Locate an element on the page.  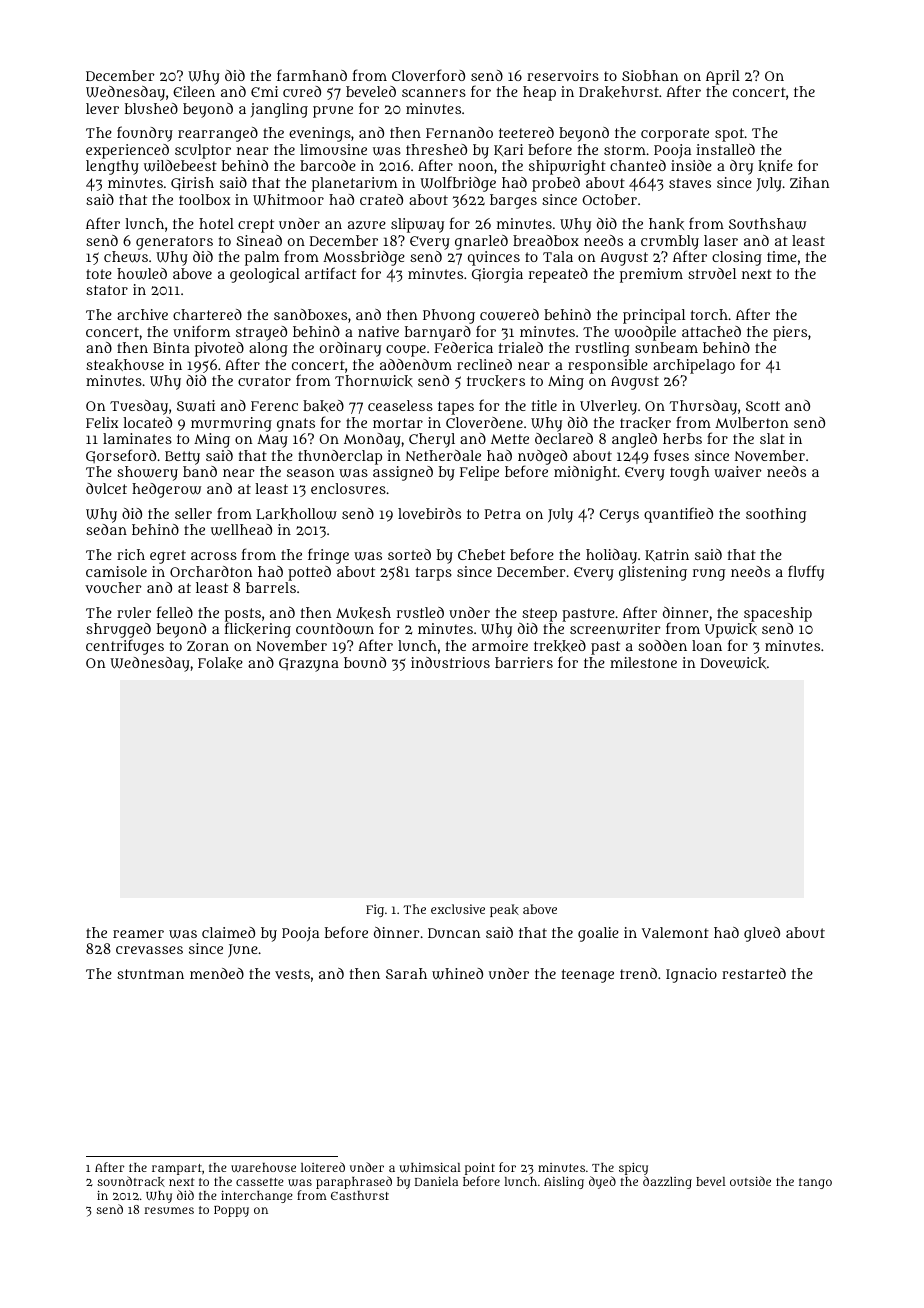
peak is located at coordinates (504, 910).
